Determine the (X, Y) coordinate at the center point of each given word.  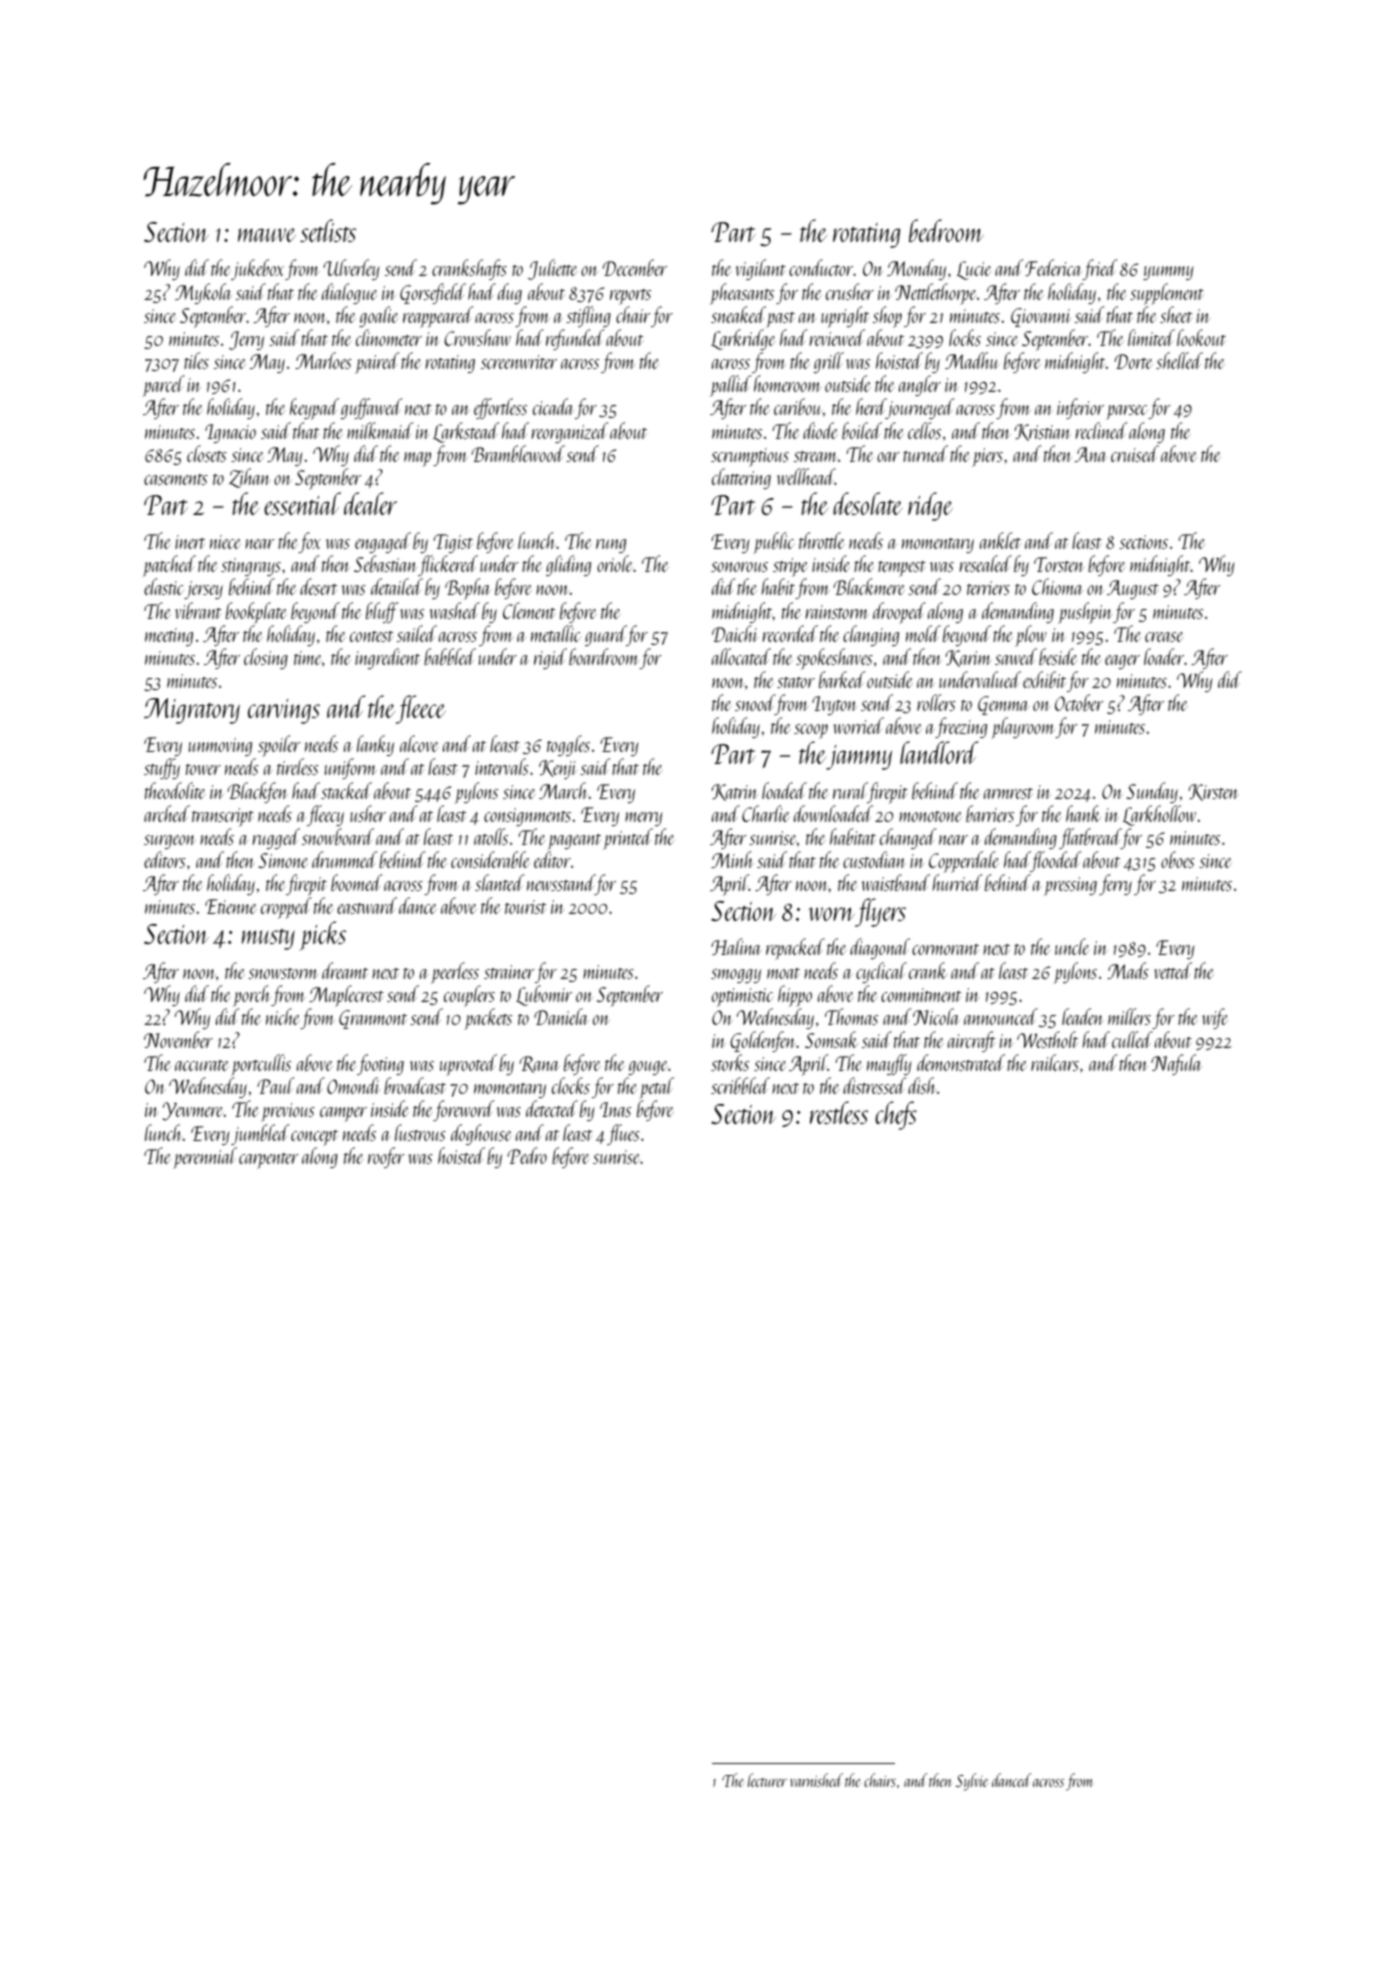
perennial (205, 1158)
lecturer (767, 1780)
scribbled (740, 1085)
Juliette (552, 269)
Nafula (1176, 1064)
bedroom (946, 230)
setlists (328, 230)
